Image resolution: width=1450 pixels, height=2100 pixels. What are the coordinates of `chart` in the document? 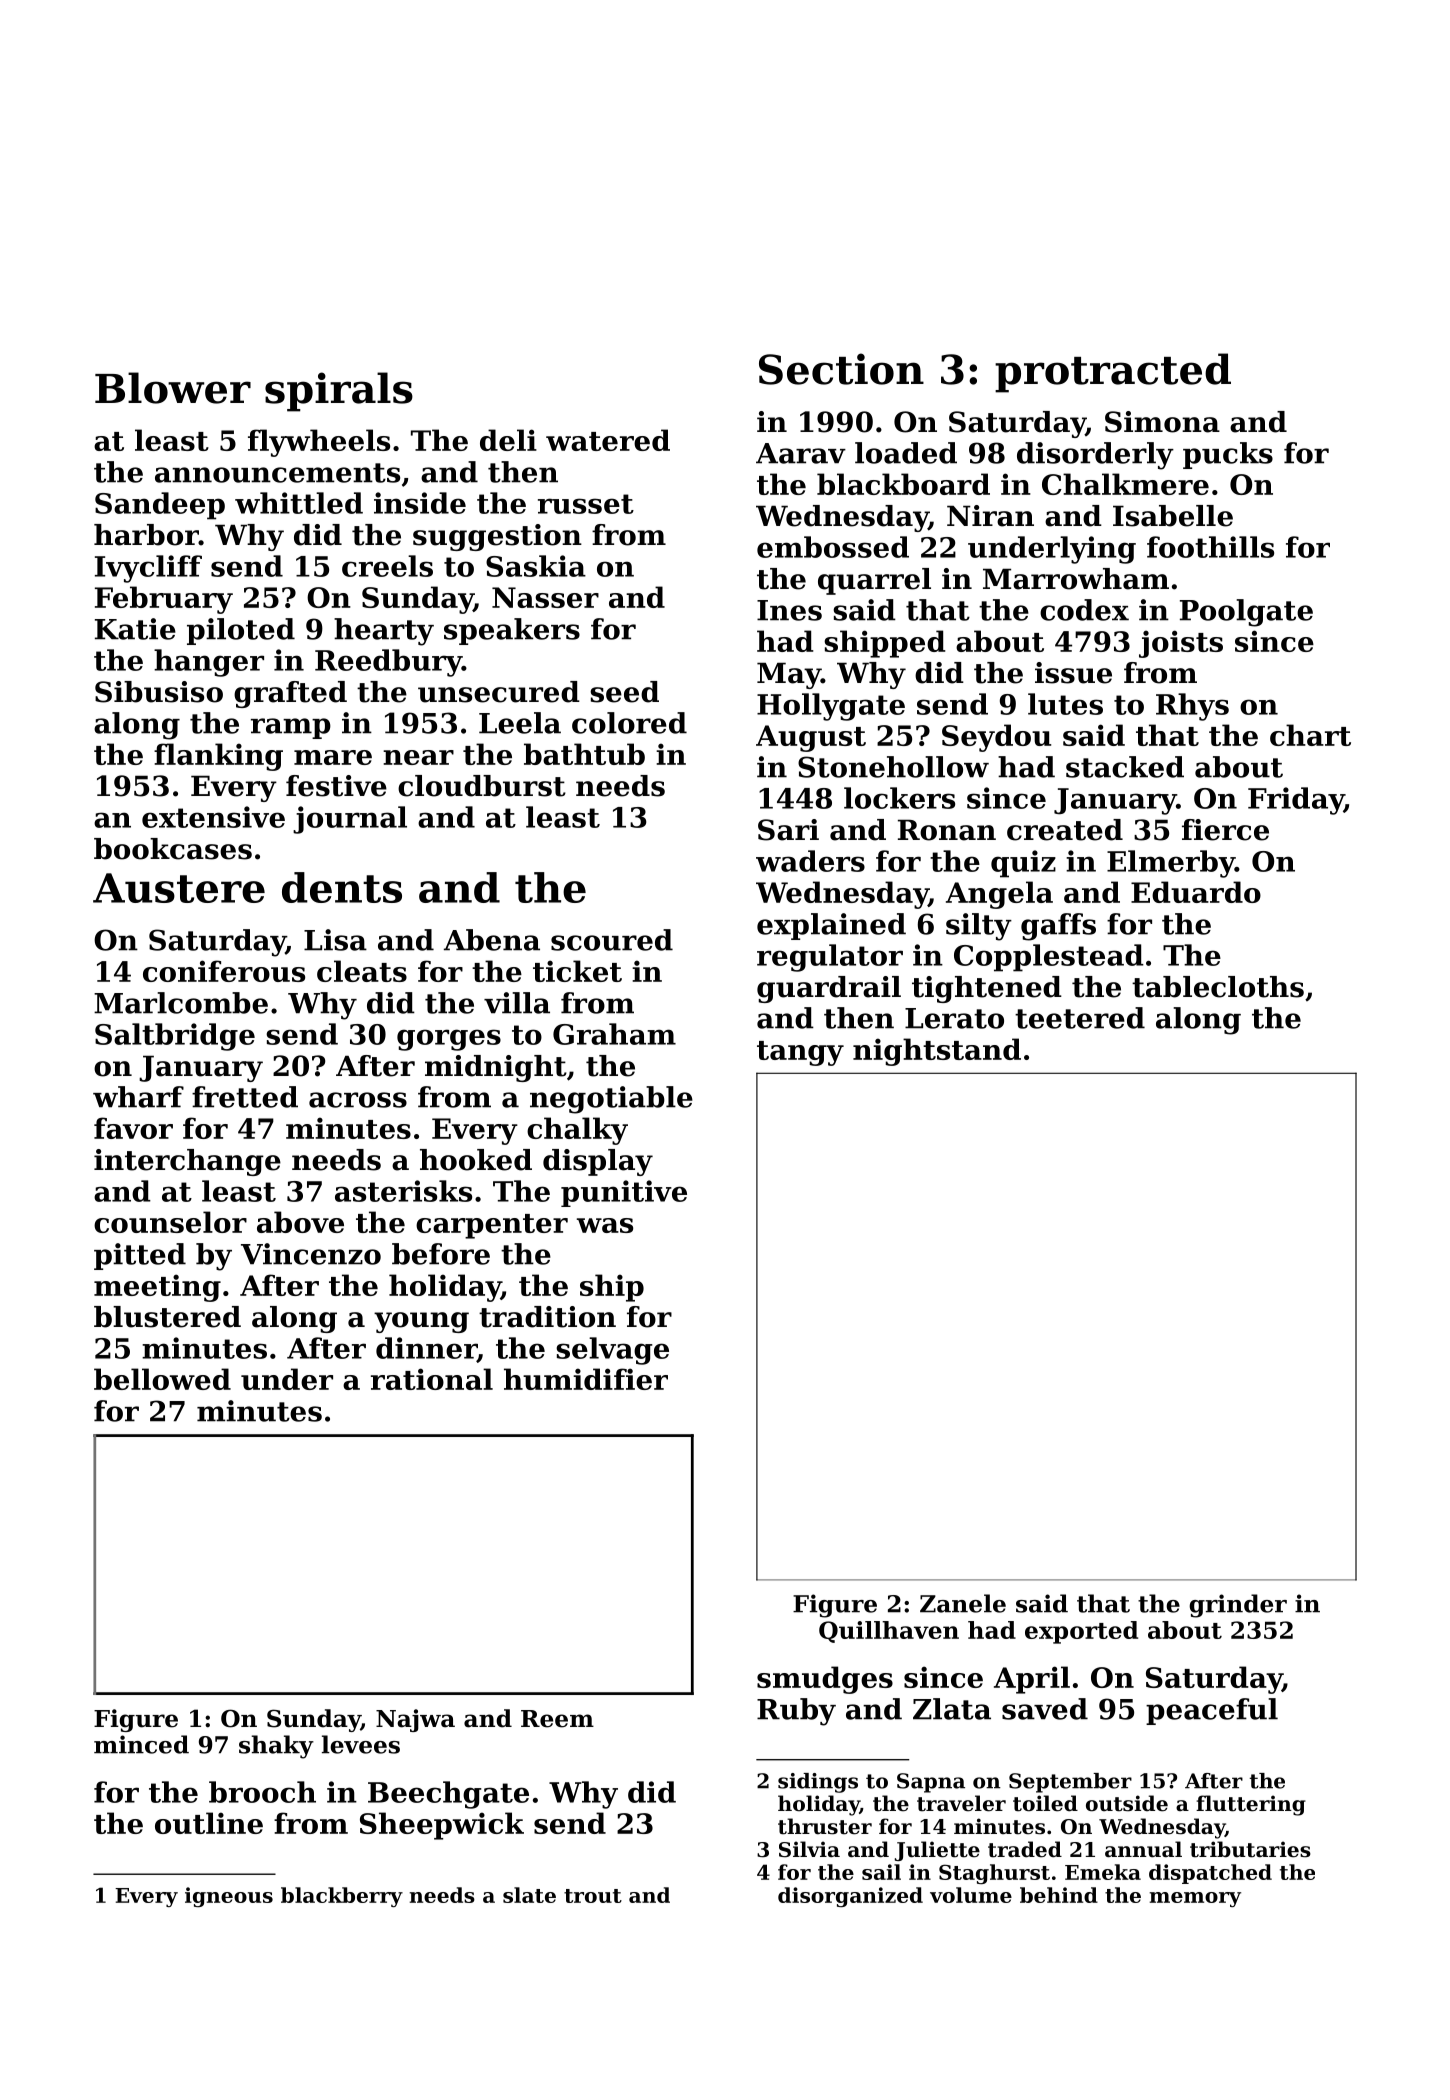 It's located at (1310, 735).
